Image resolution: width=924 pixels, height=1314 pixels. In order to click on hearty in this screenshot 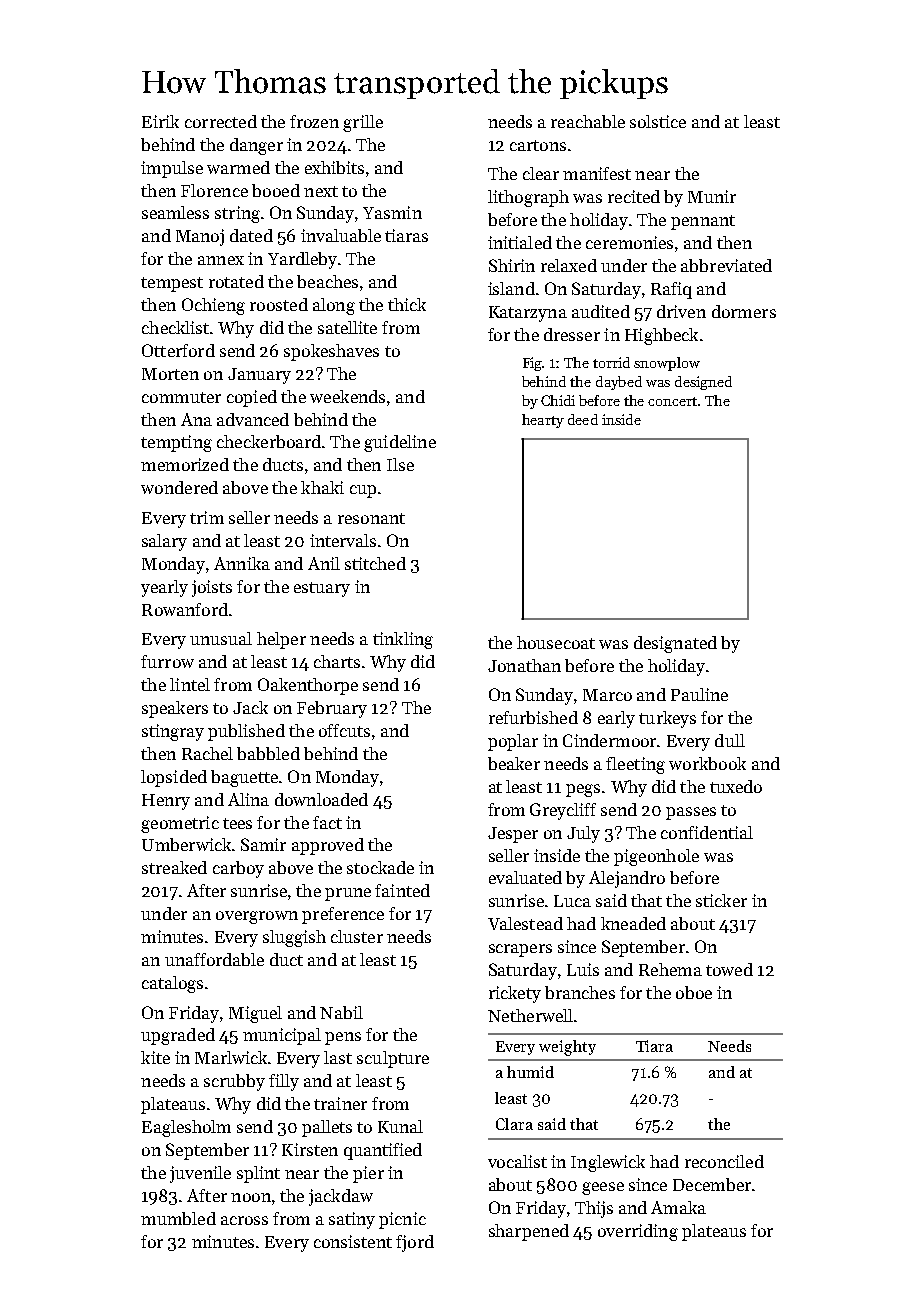, I will do `click(543, 421)`.
